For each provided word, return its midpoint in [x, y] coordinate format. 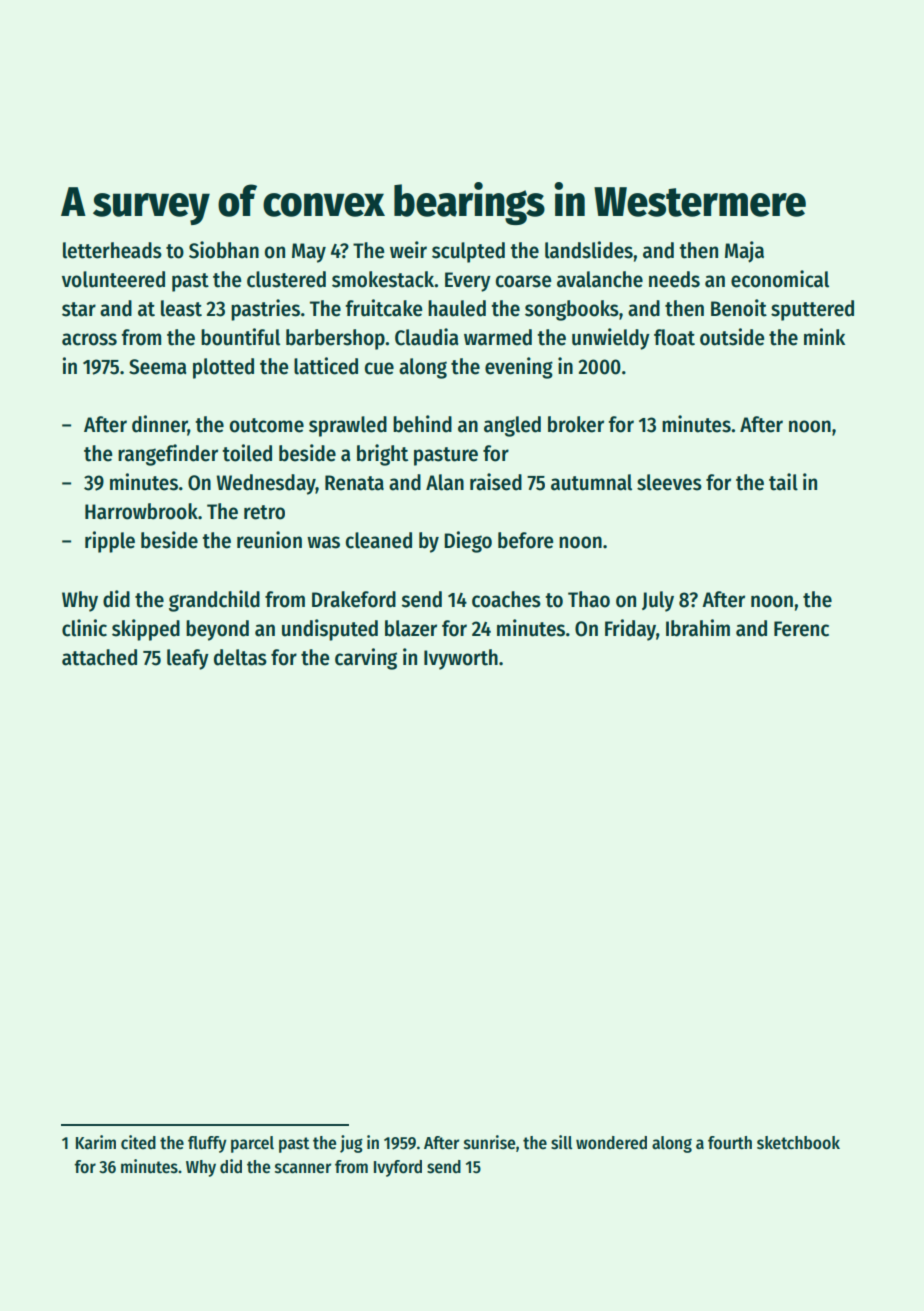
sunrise [489, 1142]
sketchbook [798, 1143]
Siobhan [224, 250]
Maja [744, 252]
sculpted [468, 252]
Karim [96, 1142]
